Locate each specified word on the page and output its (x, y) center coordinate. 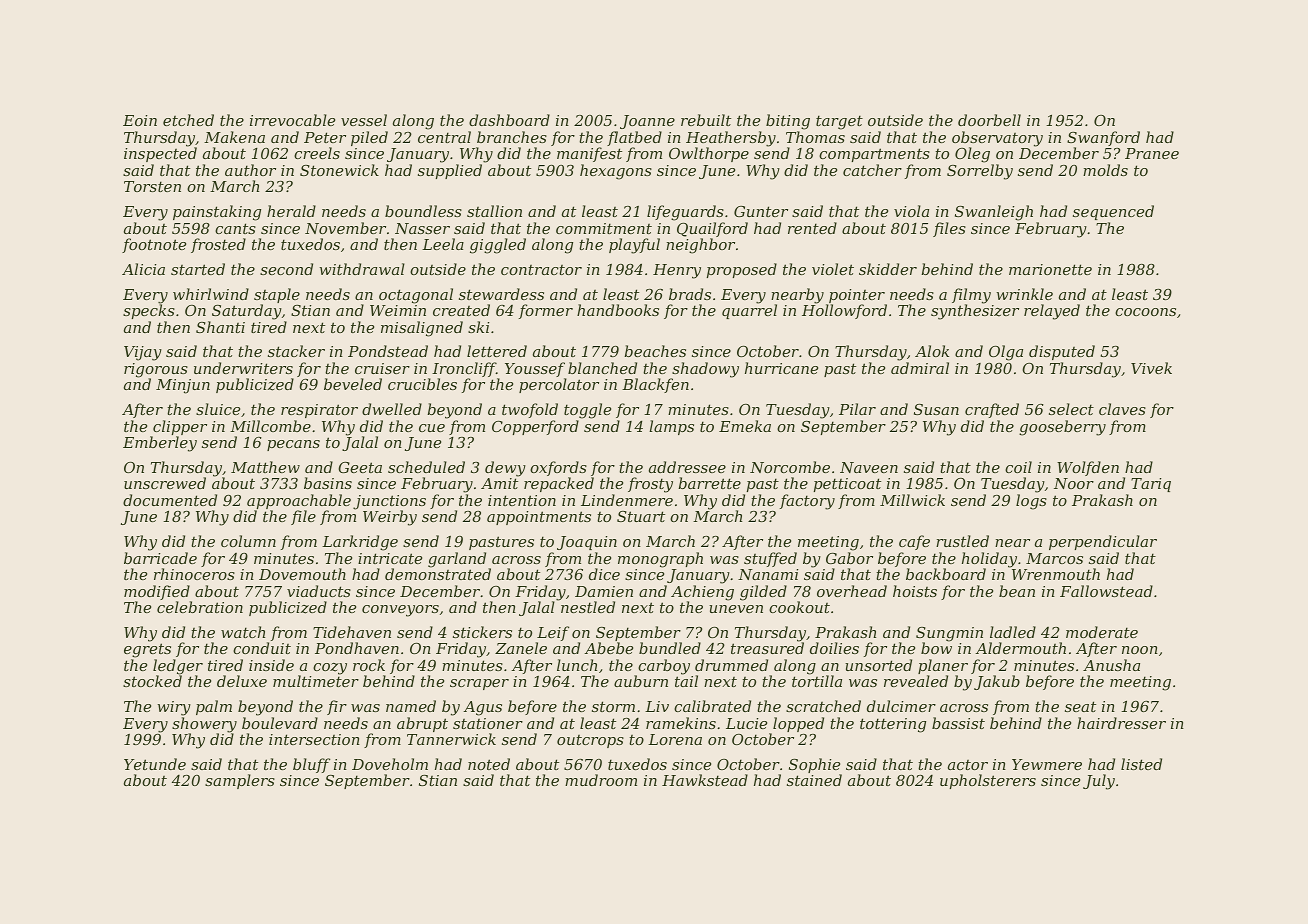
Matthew (265, 467)
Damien (604, 591)
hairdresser (1121, 723)
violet (833, 269)
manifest (589, 155)
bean (1017, 591)
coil (1018, 467)
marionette (1050, 269)
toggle (587, 411)
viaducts (319, 591)
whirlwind (211, 294)
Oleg (972, 155)
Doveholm (390, 764)
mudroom (601, 780)
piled (369, 138)
